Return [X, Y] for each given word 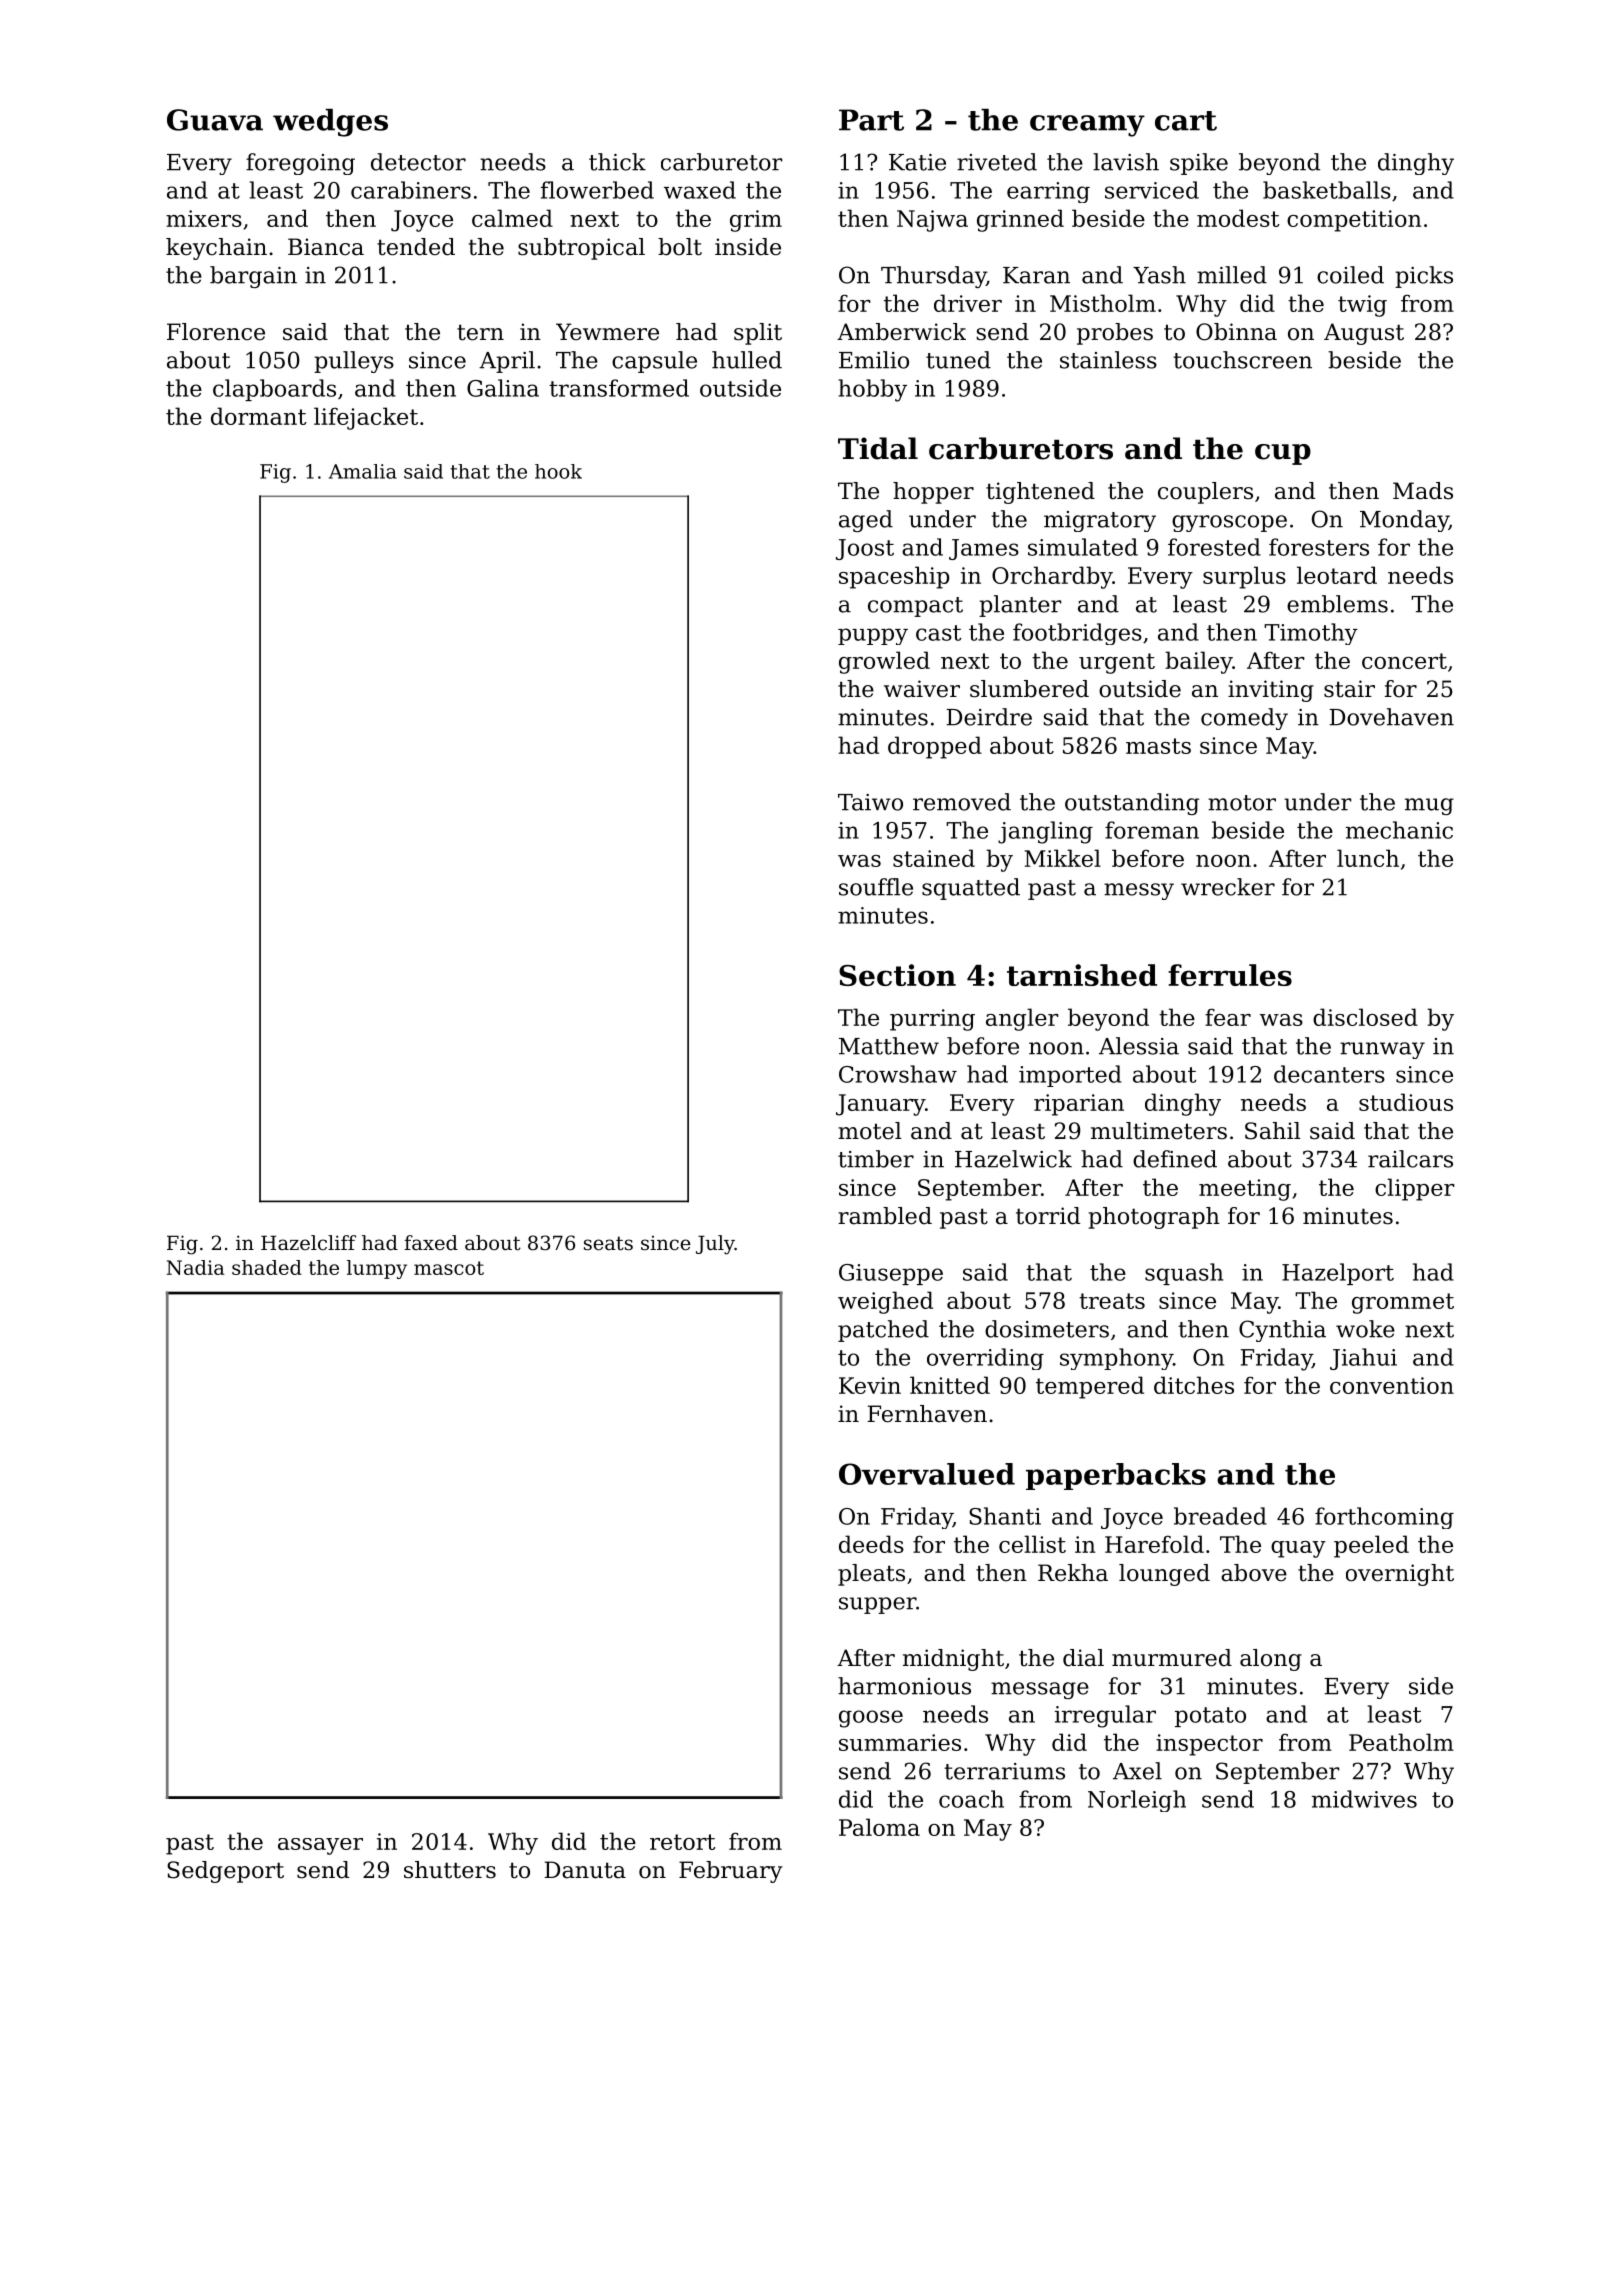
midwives [1364, 1799]
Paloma [879, 1827]
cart [1186, 121]
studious [1406, 1102]
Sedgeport [225, 1872]
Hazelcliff [308, 1242]
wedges [330, 123]
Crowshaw [898, 1074]
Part [871, 120]
